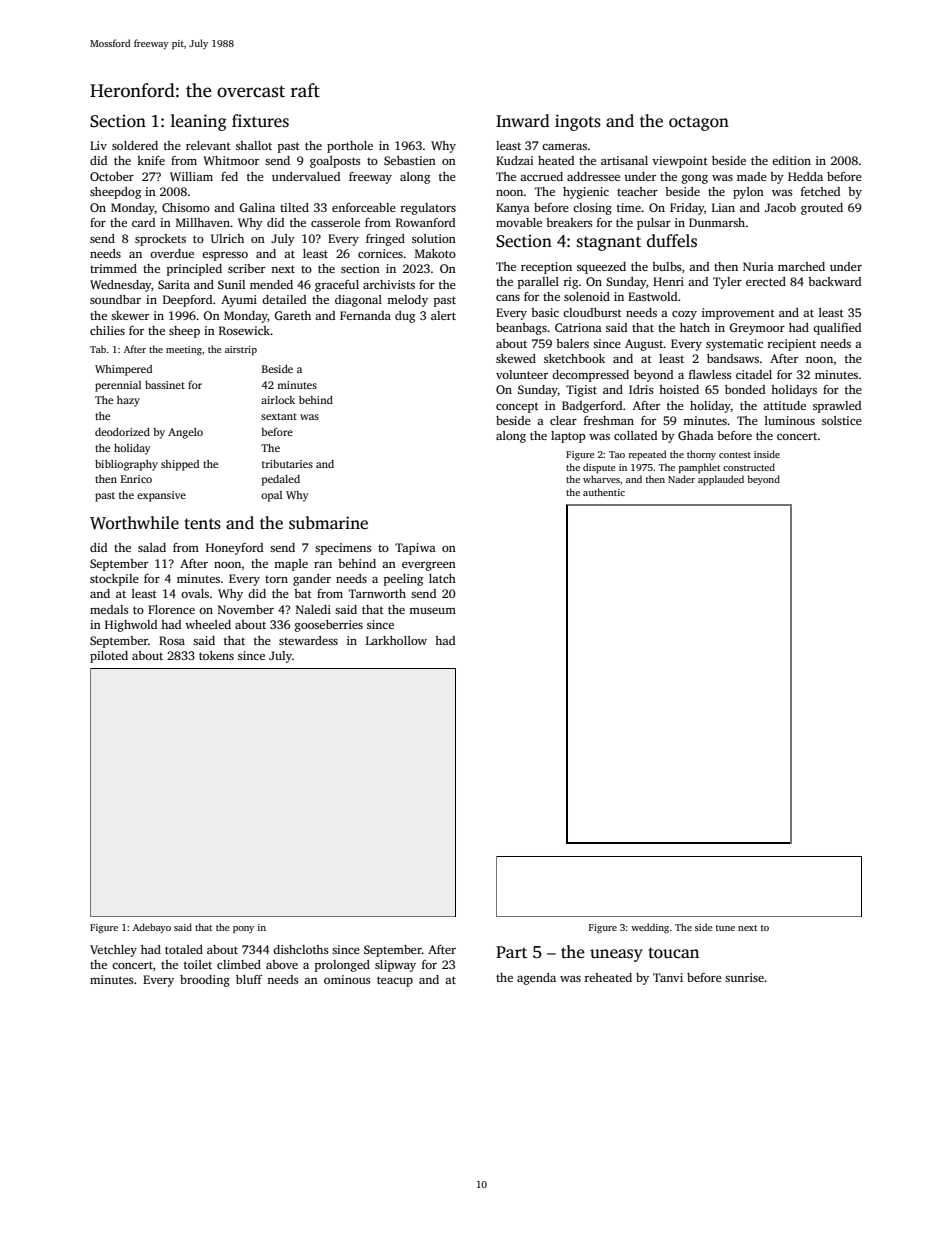 The width and height of the page is (952, 1233). Describe the element at coordinates (389, 284) in the page. I see `archivists` at that location.
